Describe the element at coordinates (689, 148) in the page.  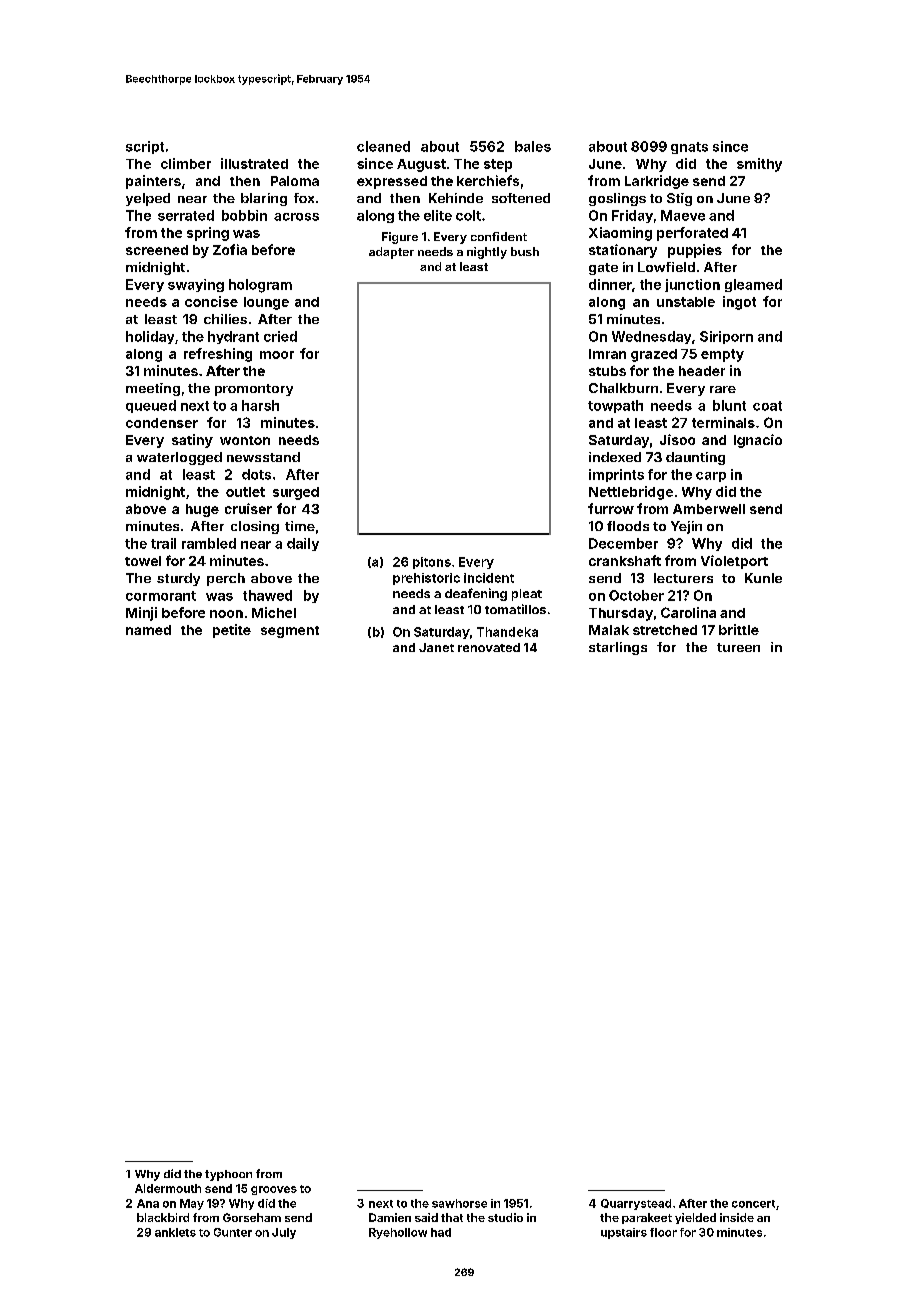
I see `gnats` at that location.
